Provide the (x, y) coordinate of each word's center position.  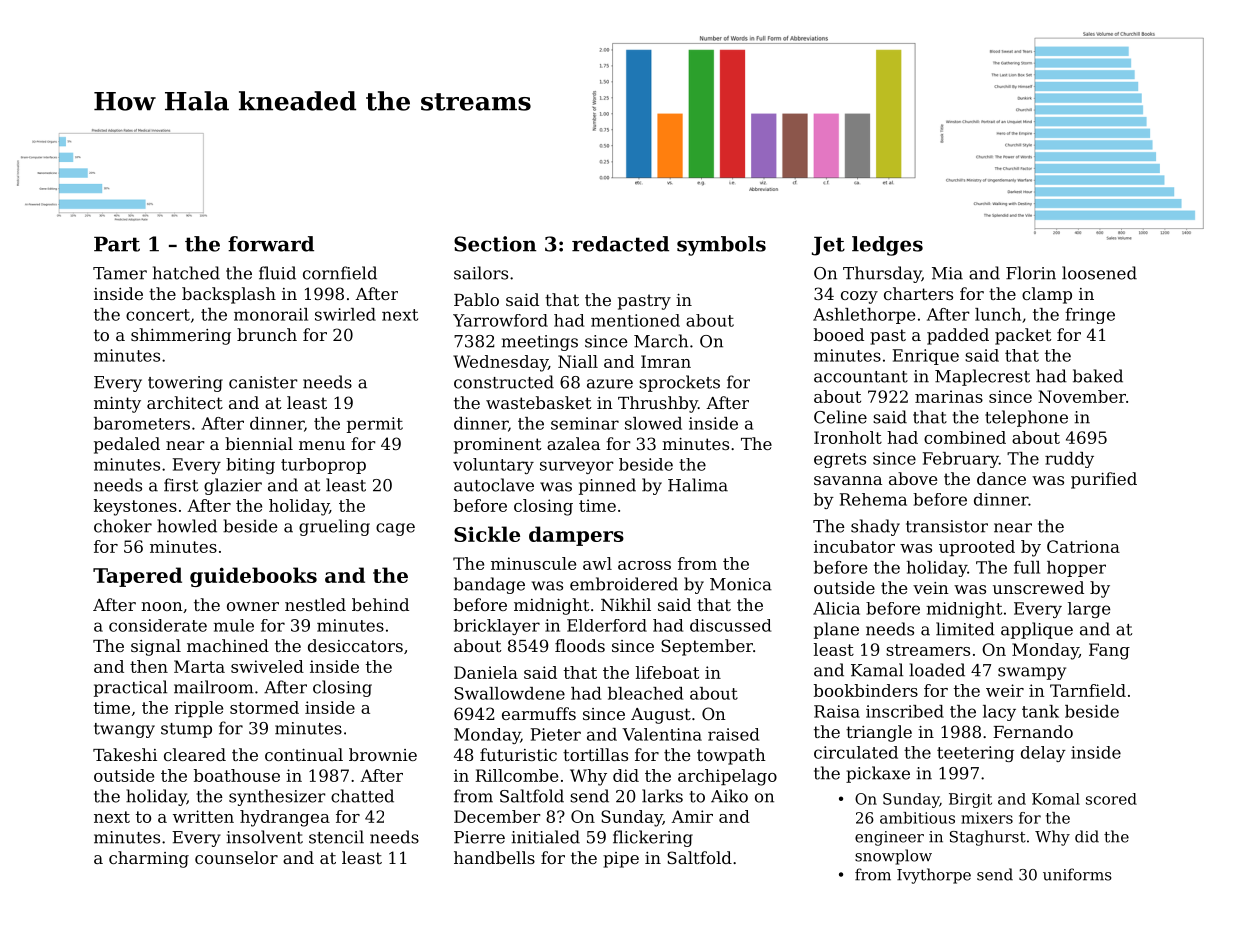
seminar (585, 423)
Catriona (1083, 546)
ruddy (1069, 460)
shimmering (181, 336)
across (644, 565)
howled (187, 526)
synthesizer (277, 797)
